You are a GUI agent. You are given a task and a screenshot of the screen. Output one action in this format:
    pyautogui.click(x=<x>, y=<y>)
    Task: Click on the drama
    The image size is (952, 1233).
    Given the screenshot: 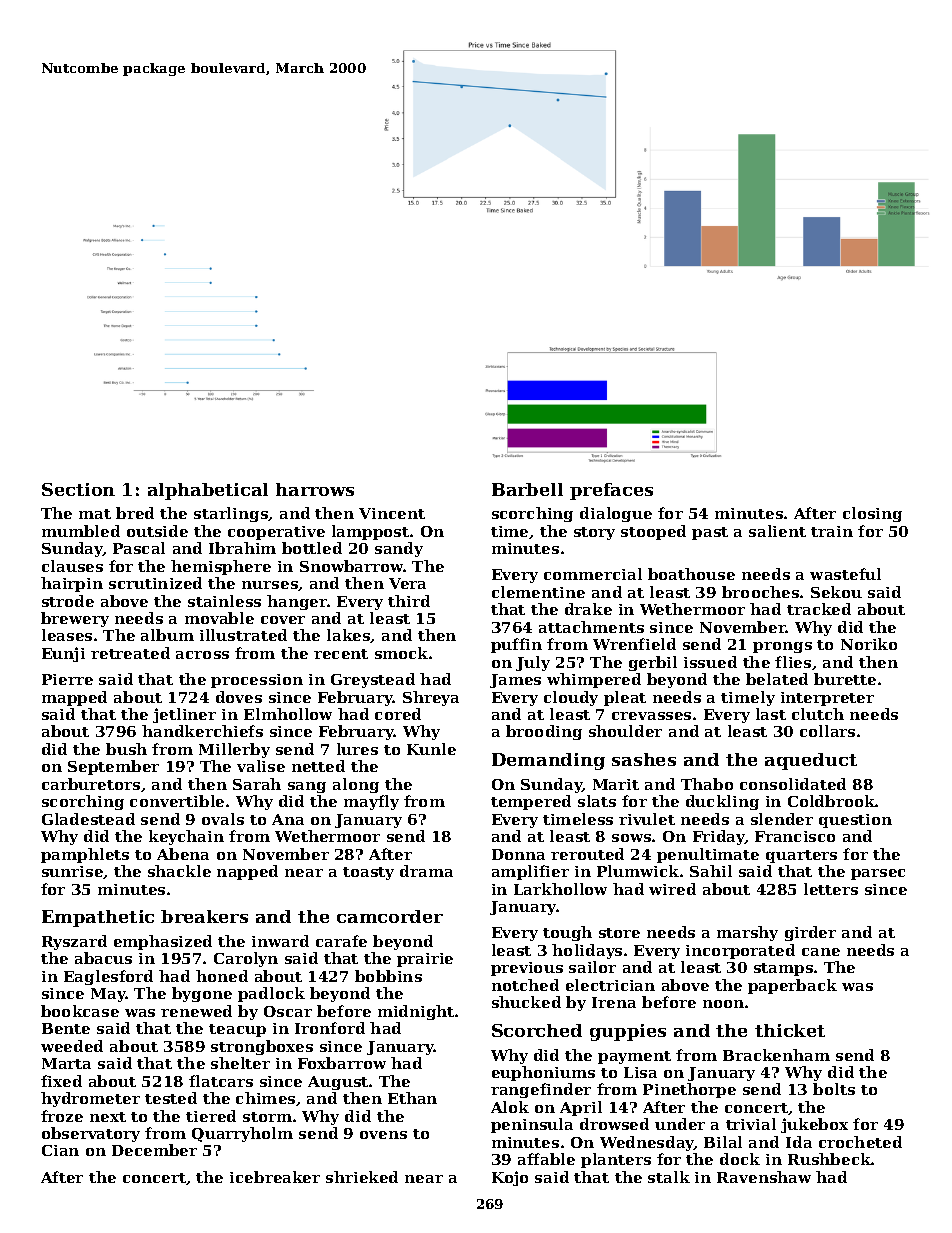 What is the action you would take?
    pyautogui.click(x=426, y=871)
